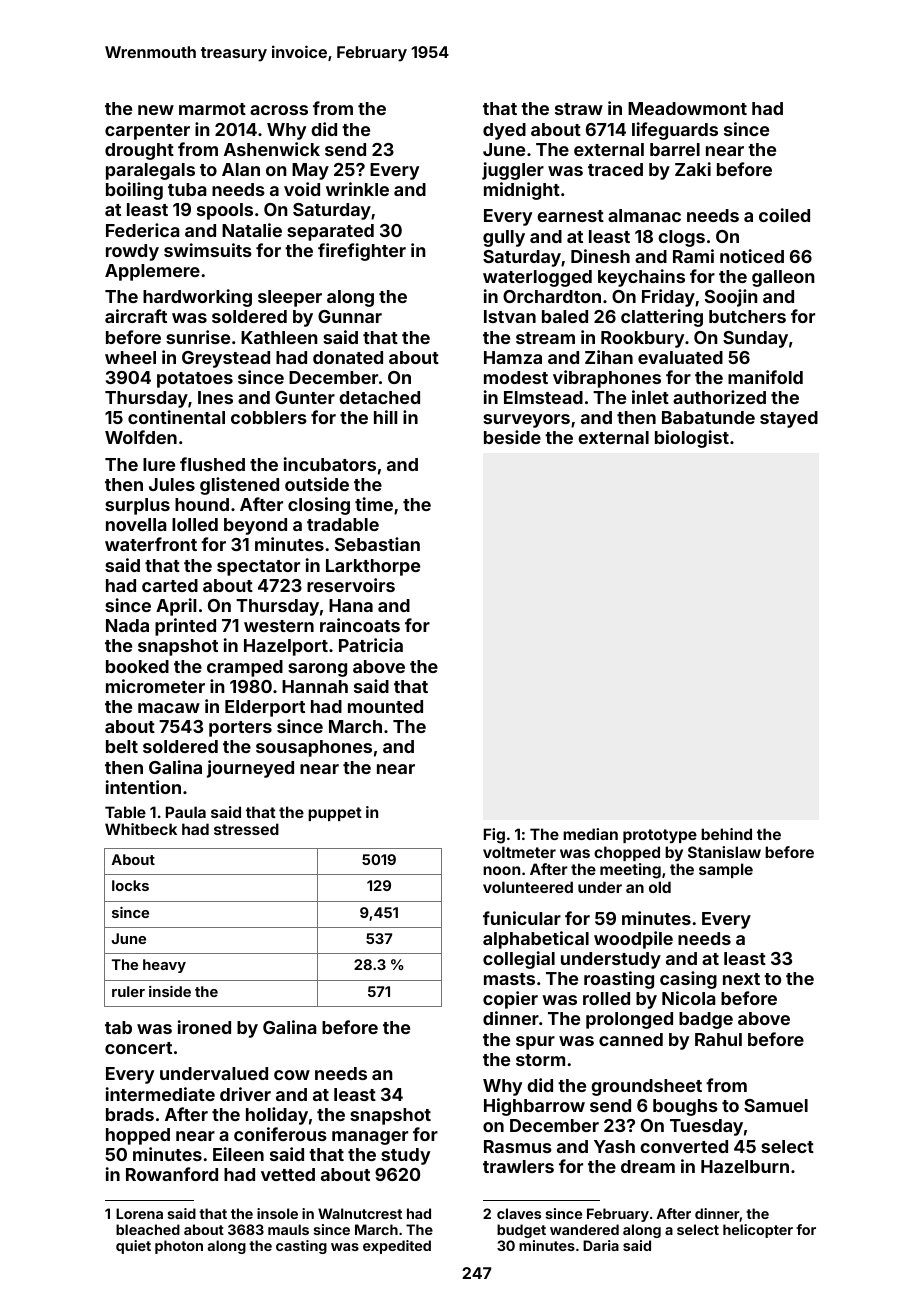  Describe the element at coordinates (784, 215) in the document. I see `coiled` at that location.
